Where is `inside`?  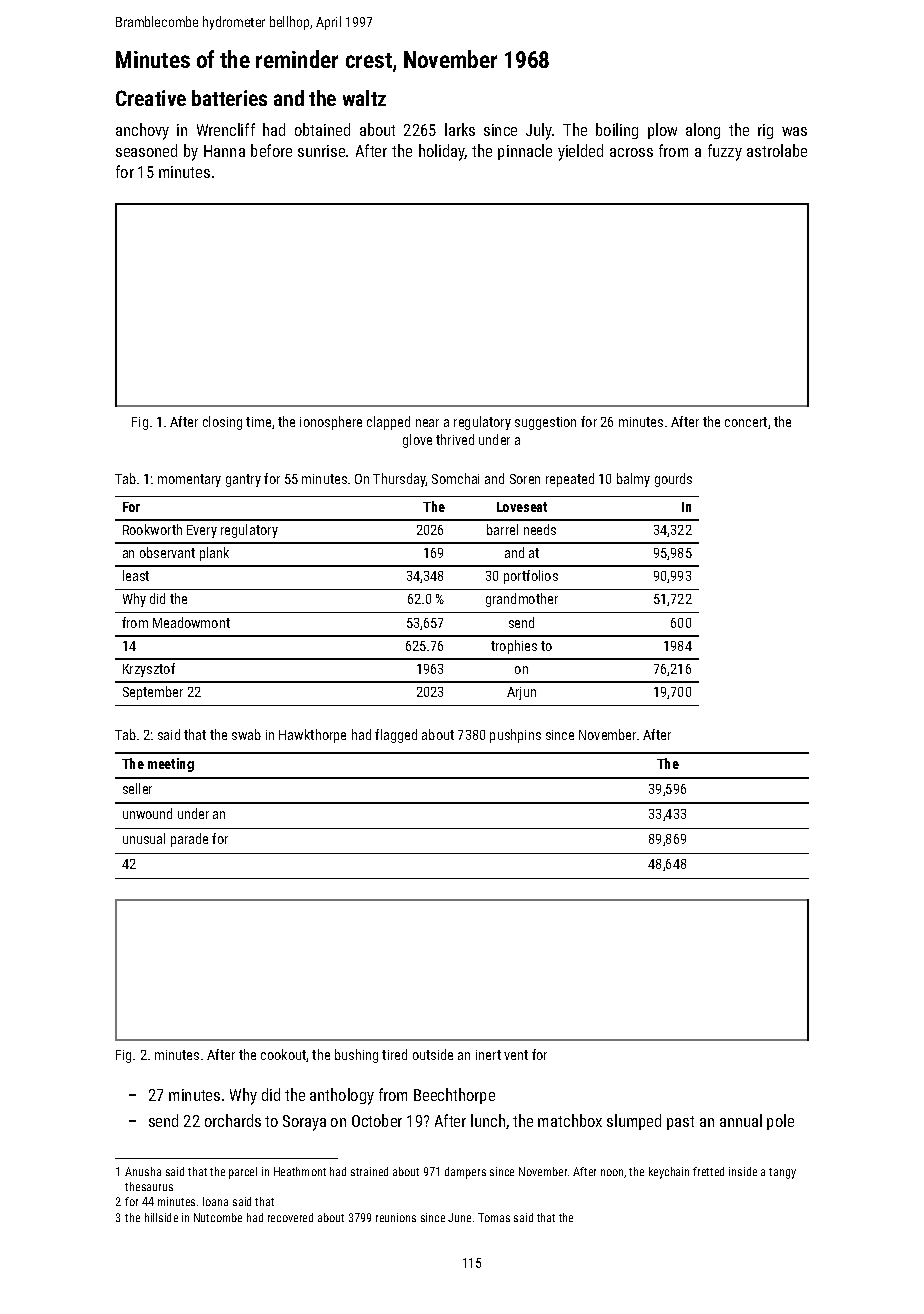
inside is located at coordinates (743, 1171).
